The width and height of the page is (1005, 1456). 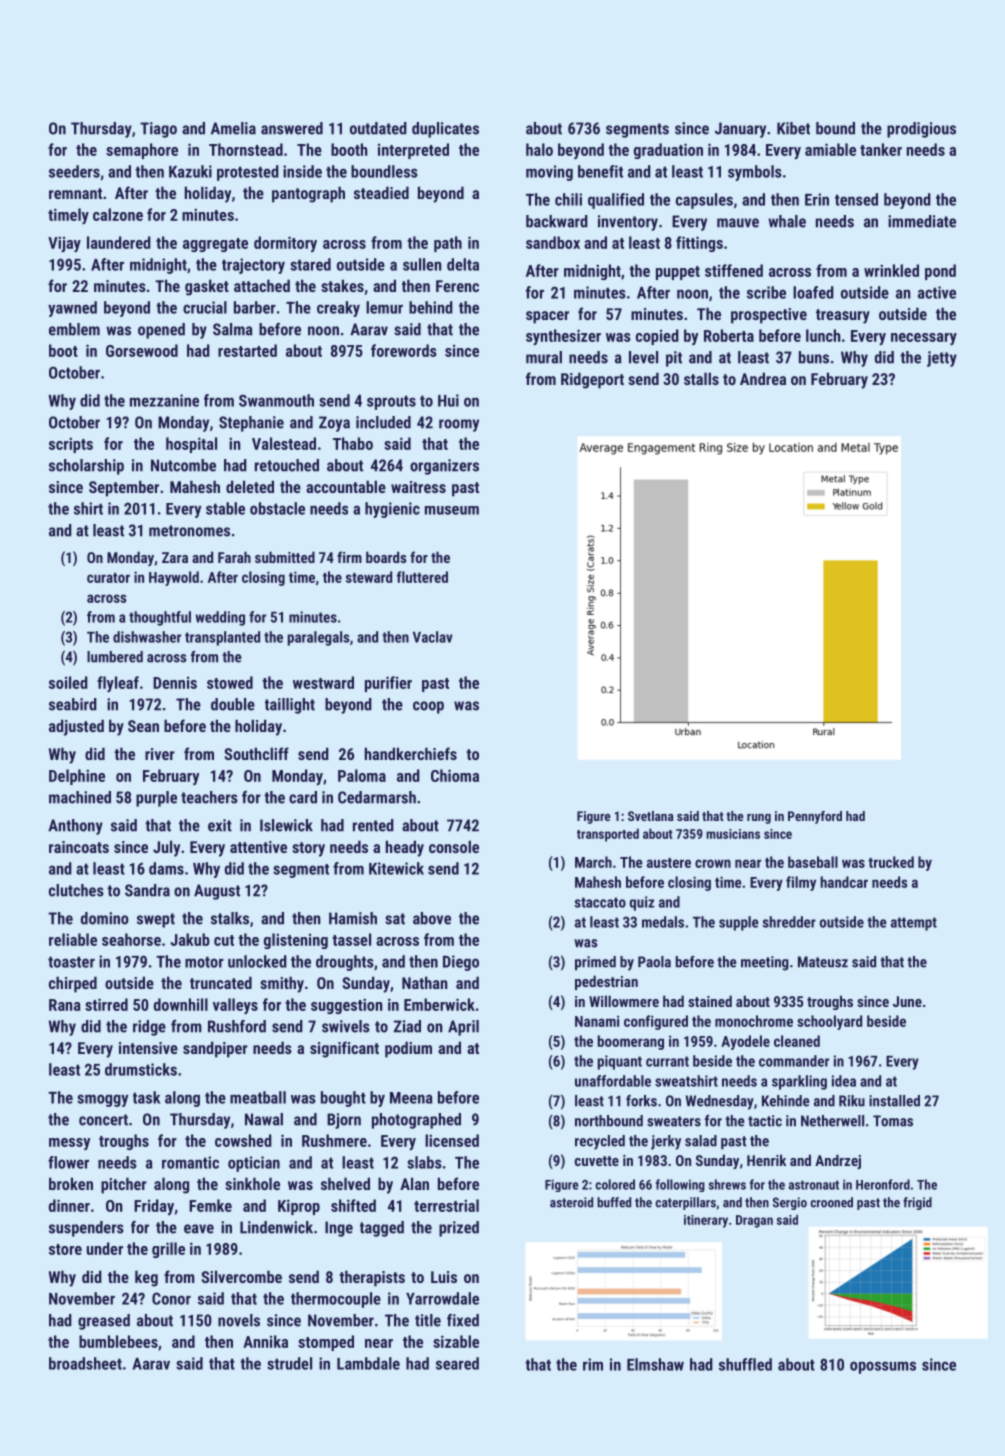 What do you see at coordinates (766, 1160) in the page?
I see `Henrik` at bounding box center [766, 1160].
